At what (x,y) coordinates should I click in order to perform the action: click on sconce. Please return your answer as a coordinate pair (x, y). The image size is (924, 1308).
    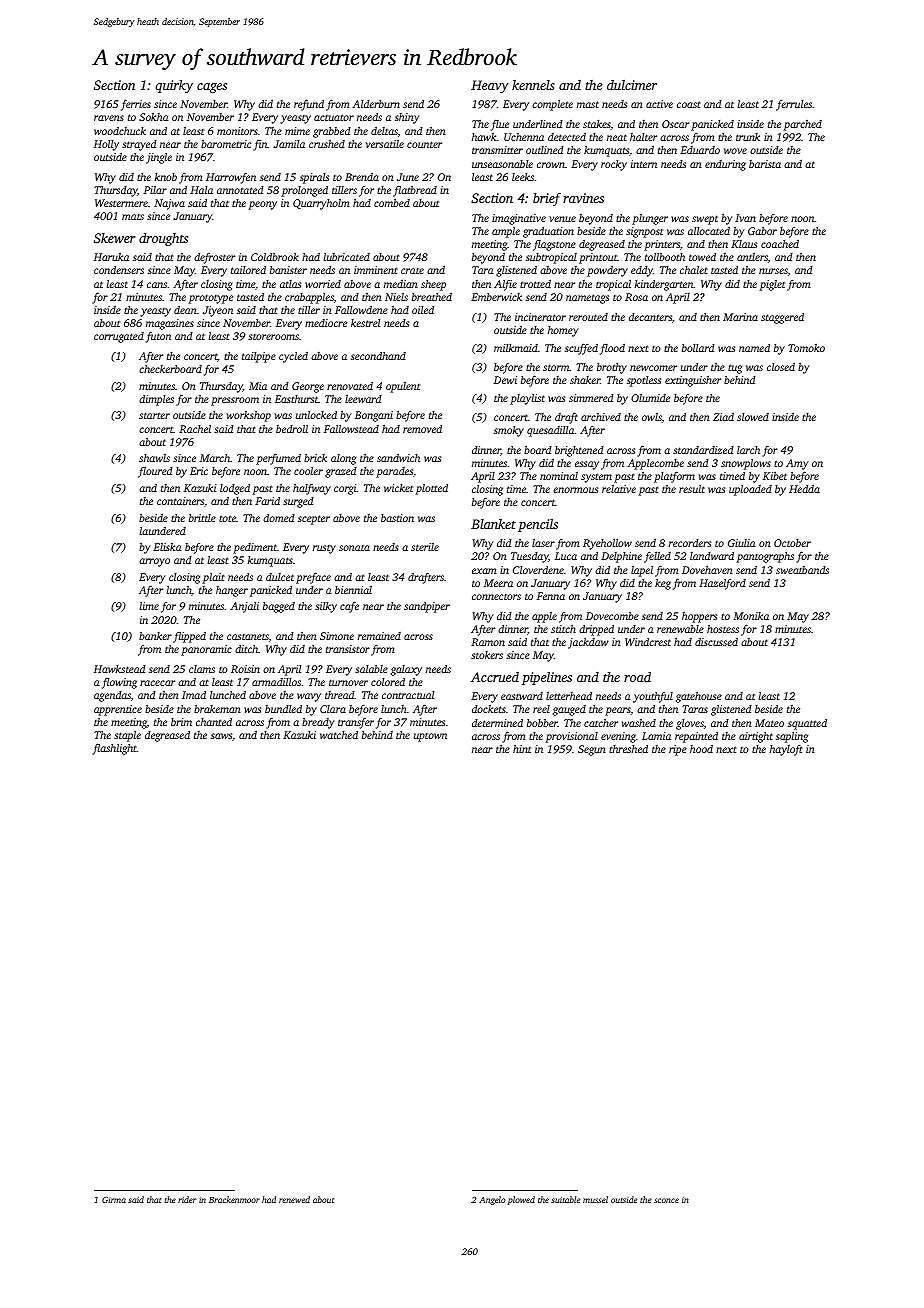
    Looking at the image, I should click on (666, 1200).
